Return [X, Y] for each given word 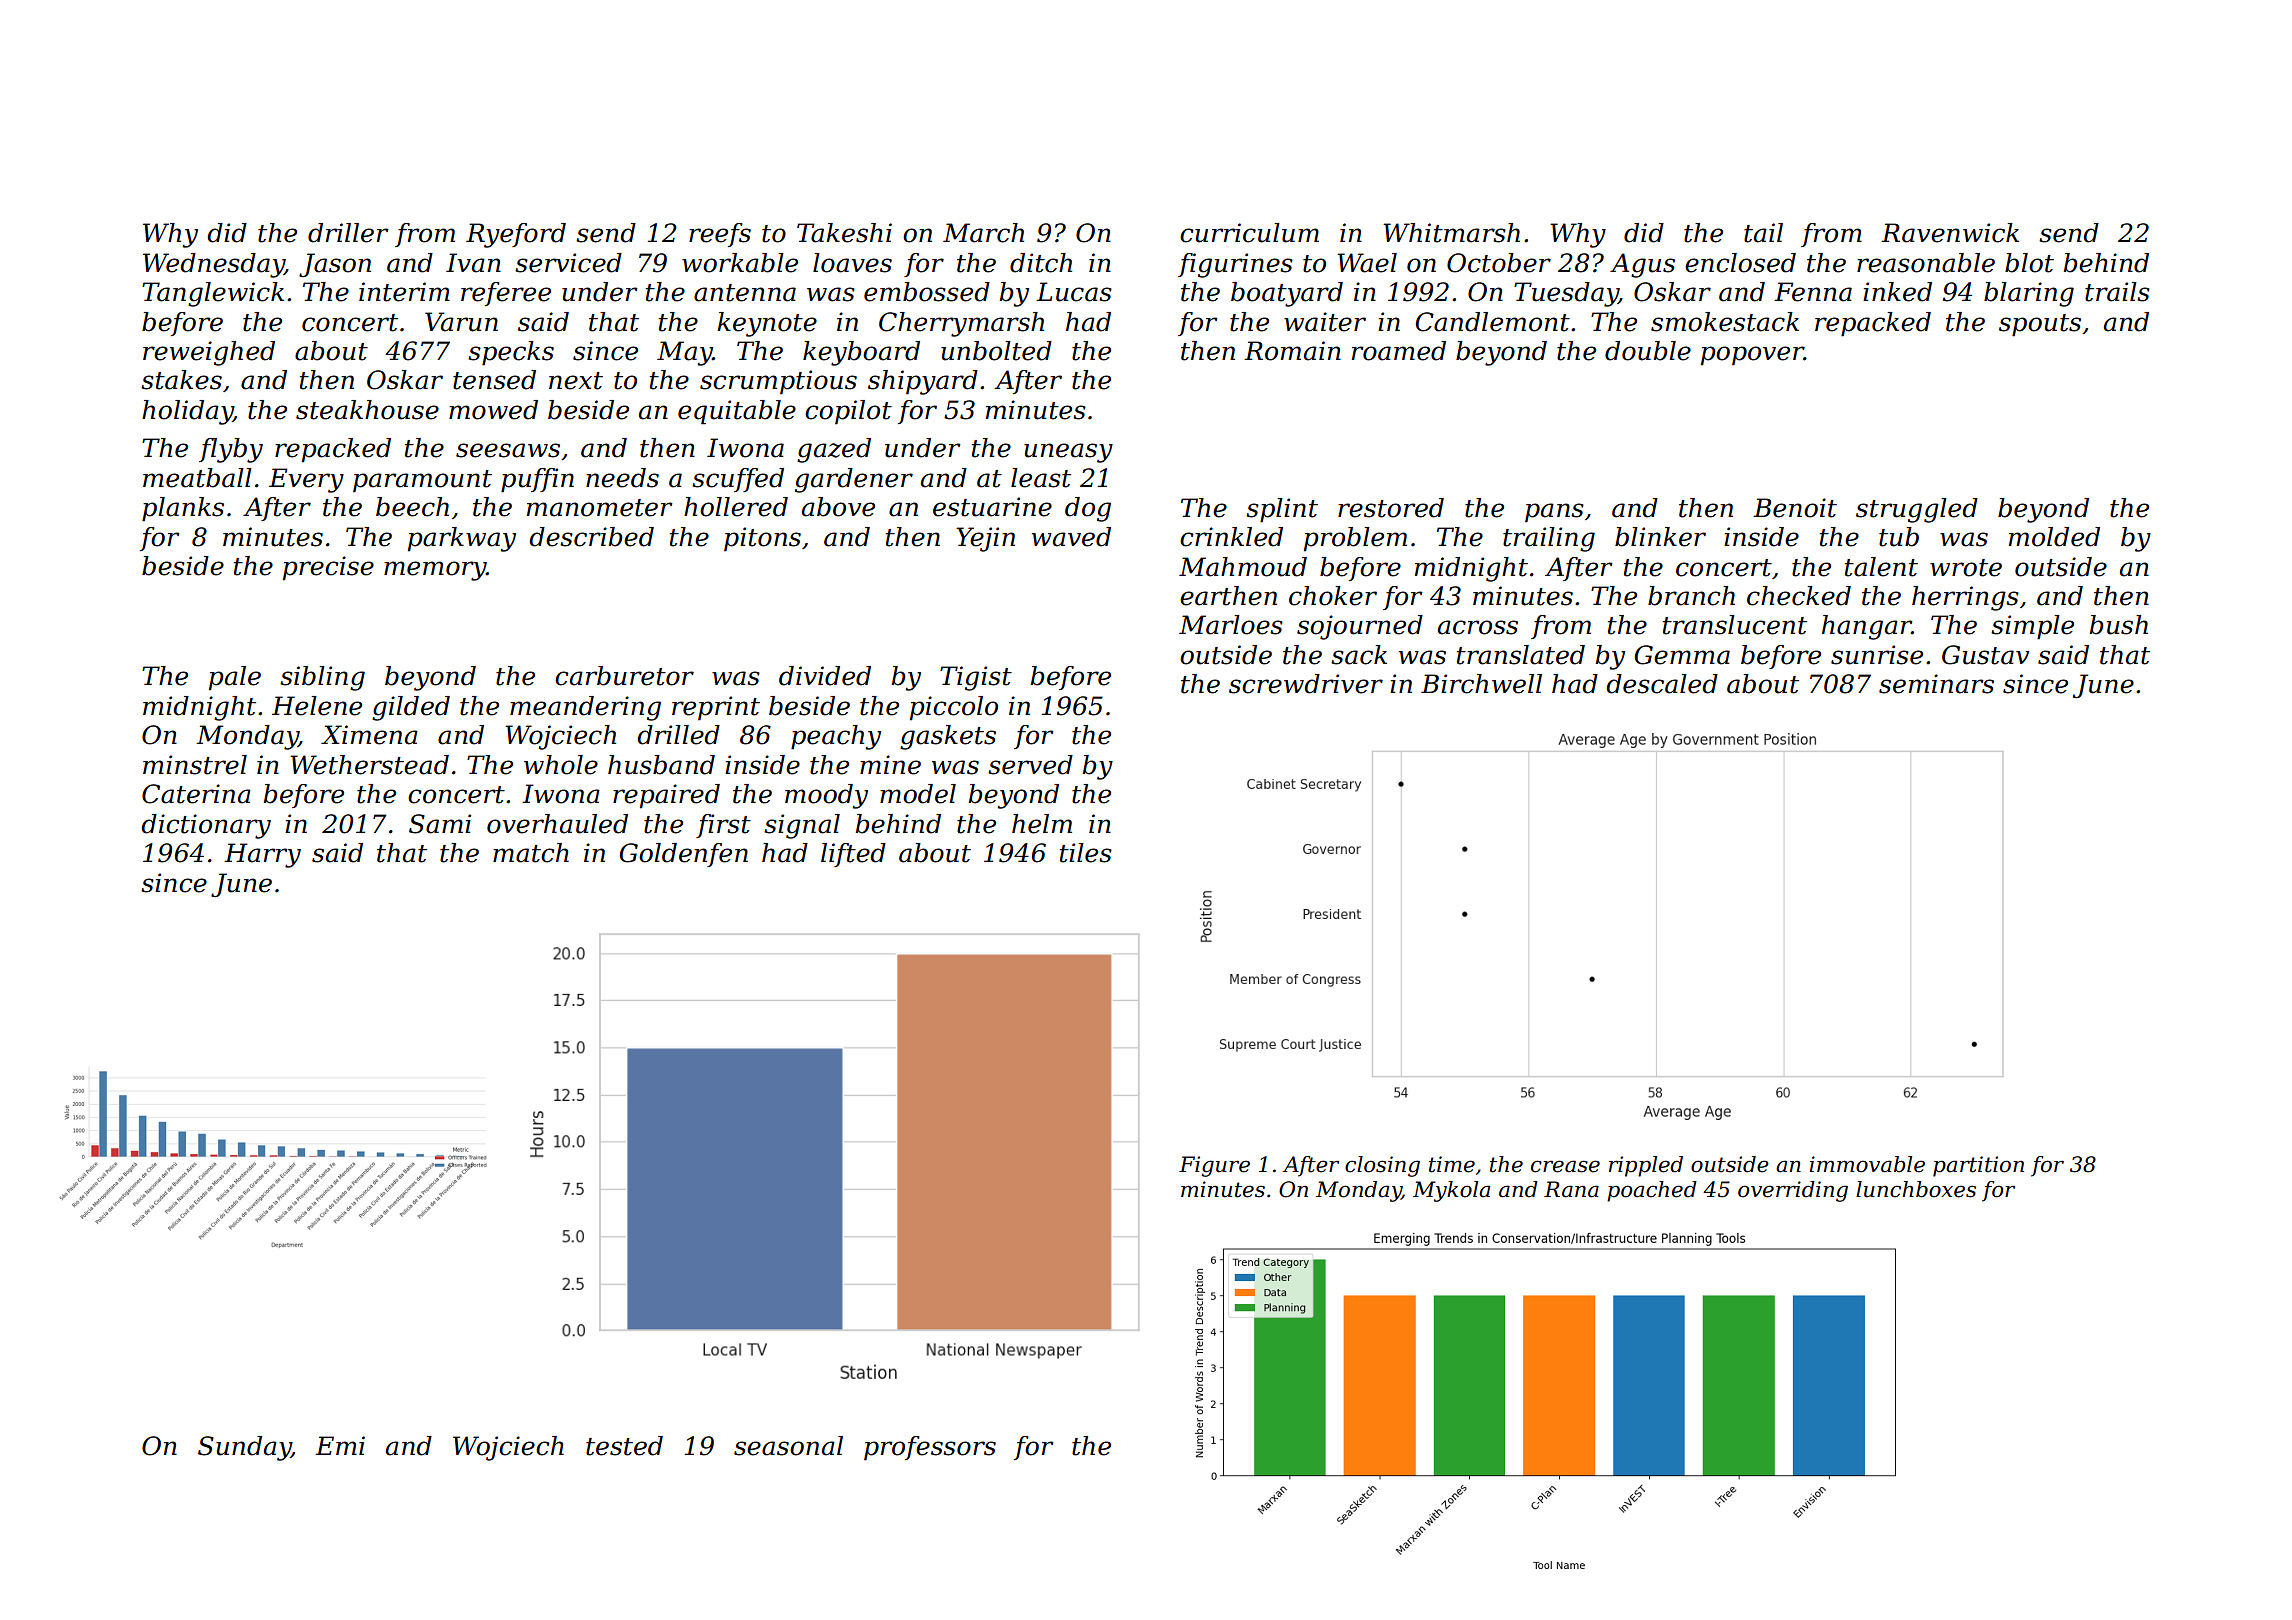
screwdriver [1306, 684]
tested [624, 1446]
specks [511, 353]
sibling [322, 678]
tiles [1086, 853]
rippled [1646, 1166]
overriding [1793, 1191]
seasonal [788, 1446]
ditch [1041, 263]
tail [1763, 233]
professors [930, 1448]
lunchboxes [1916, 1189]
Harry [262, 855]
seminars [1936, 684]
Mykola [1451, 1191]
